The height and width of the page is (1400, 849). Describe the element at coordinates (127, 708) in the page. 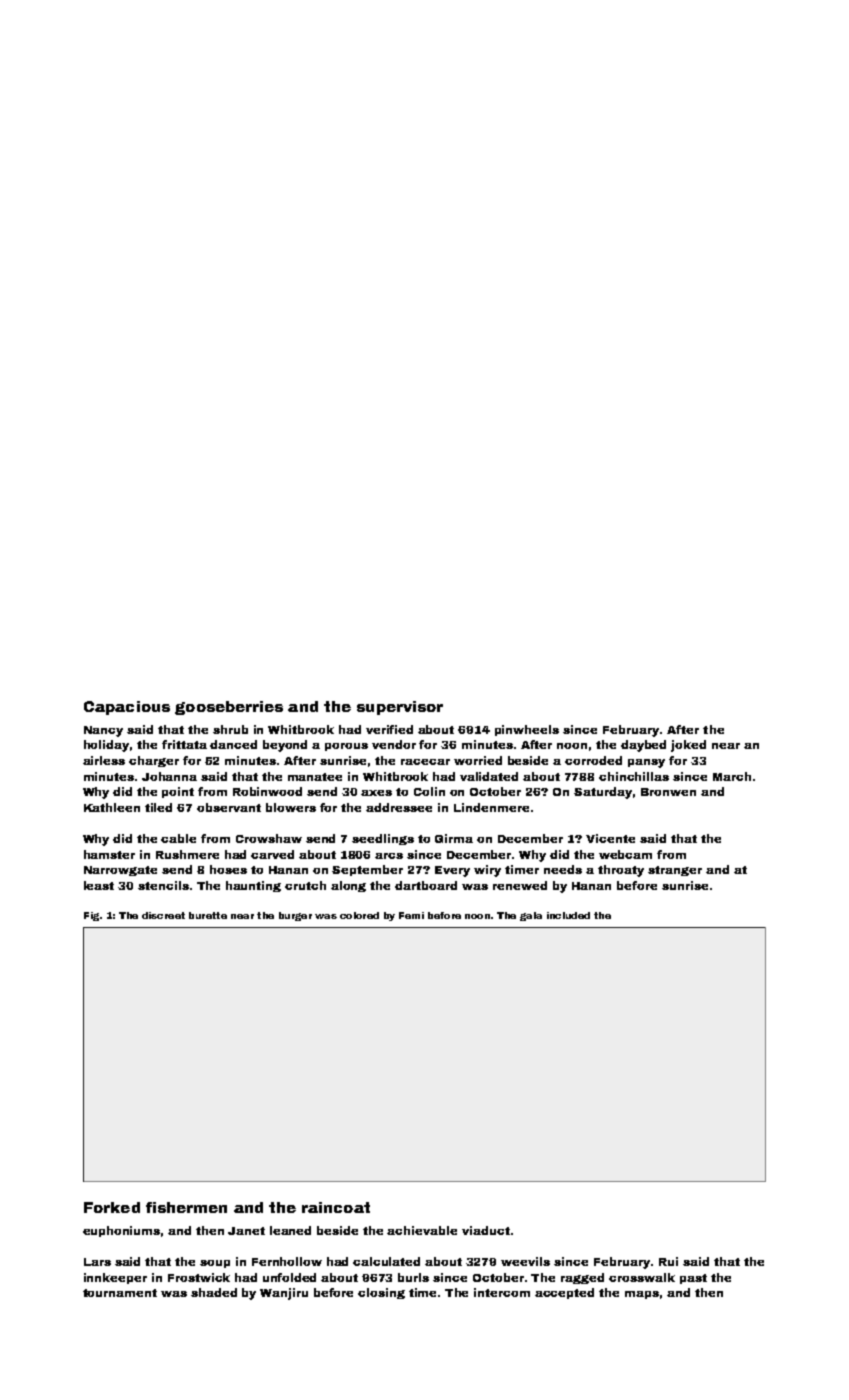

I see `Capacious` at that location.
